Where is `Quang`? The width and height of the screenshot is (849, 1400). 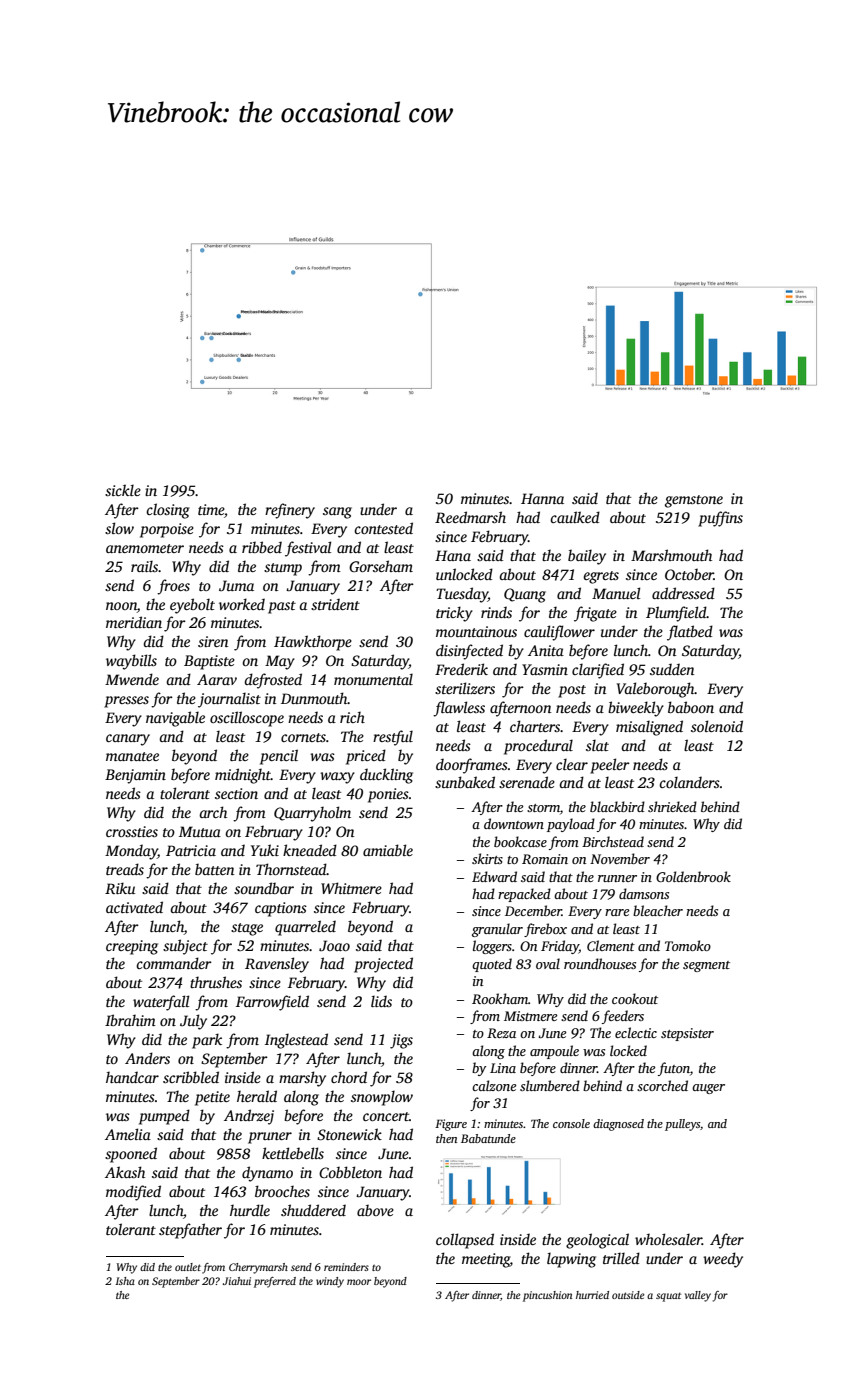
Quang is located at coordinates (525, 595).
